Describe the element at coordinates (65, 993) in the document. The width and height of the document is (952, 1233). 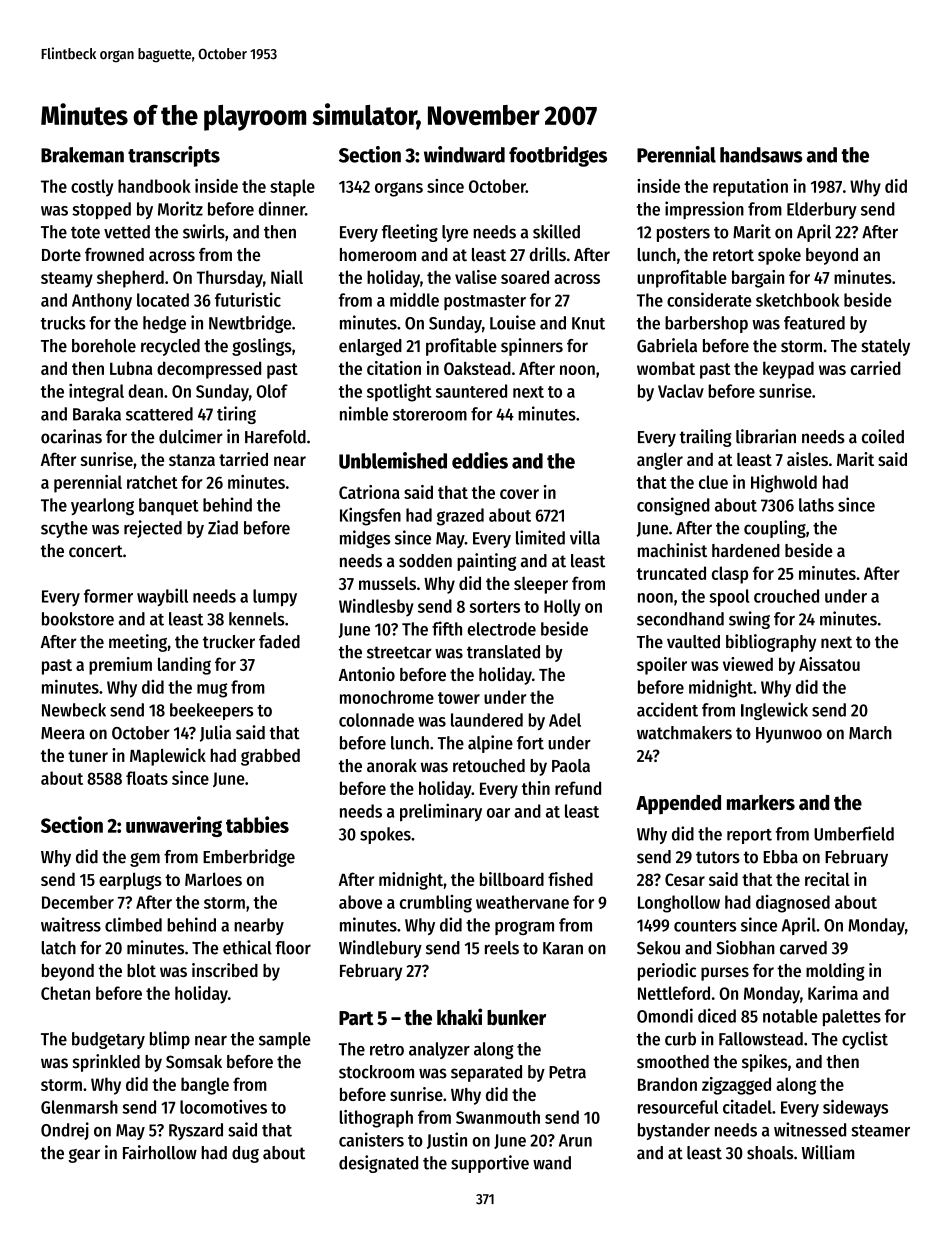
I see `Chetan` at that location.
